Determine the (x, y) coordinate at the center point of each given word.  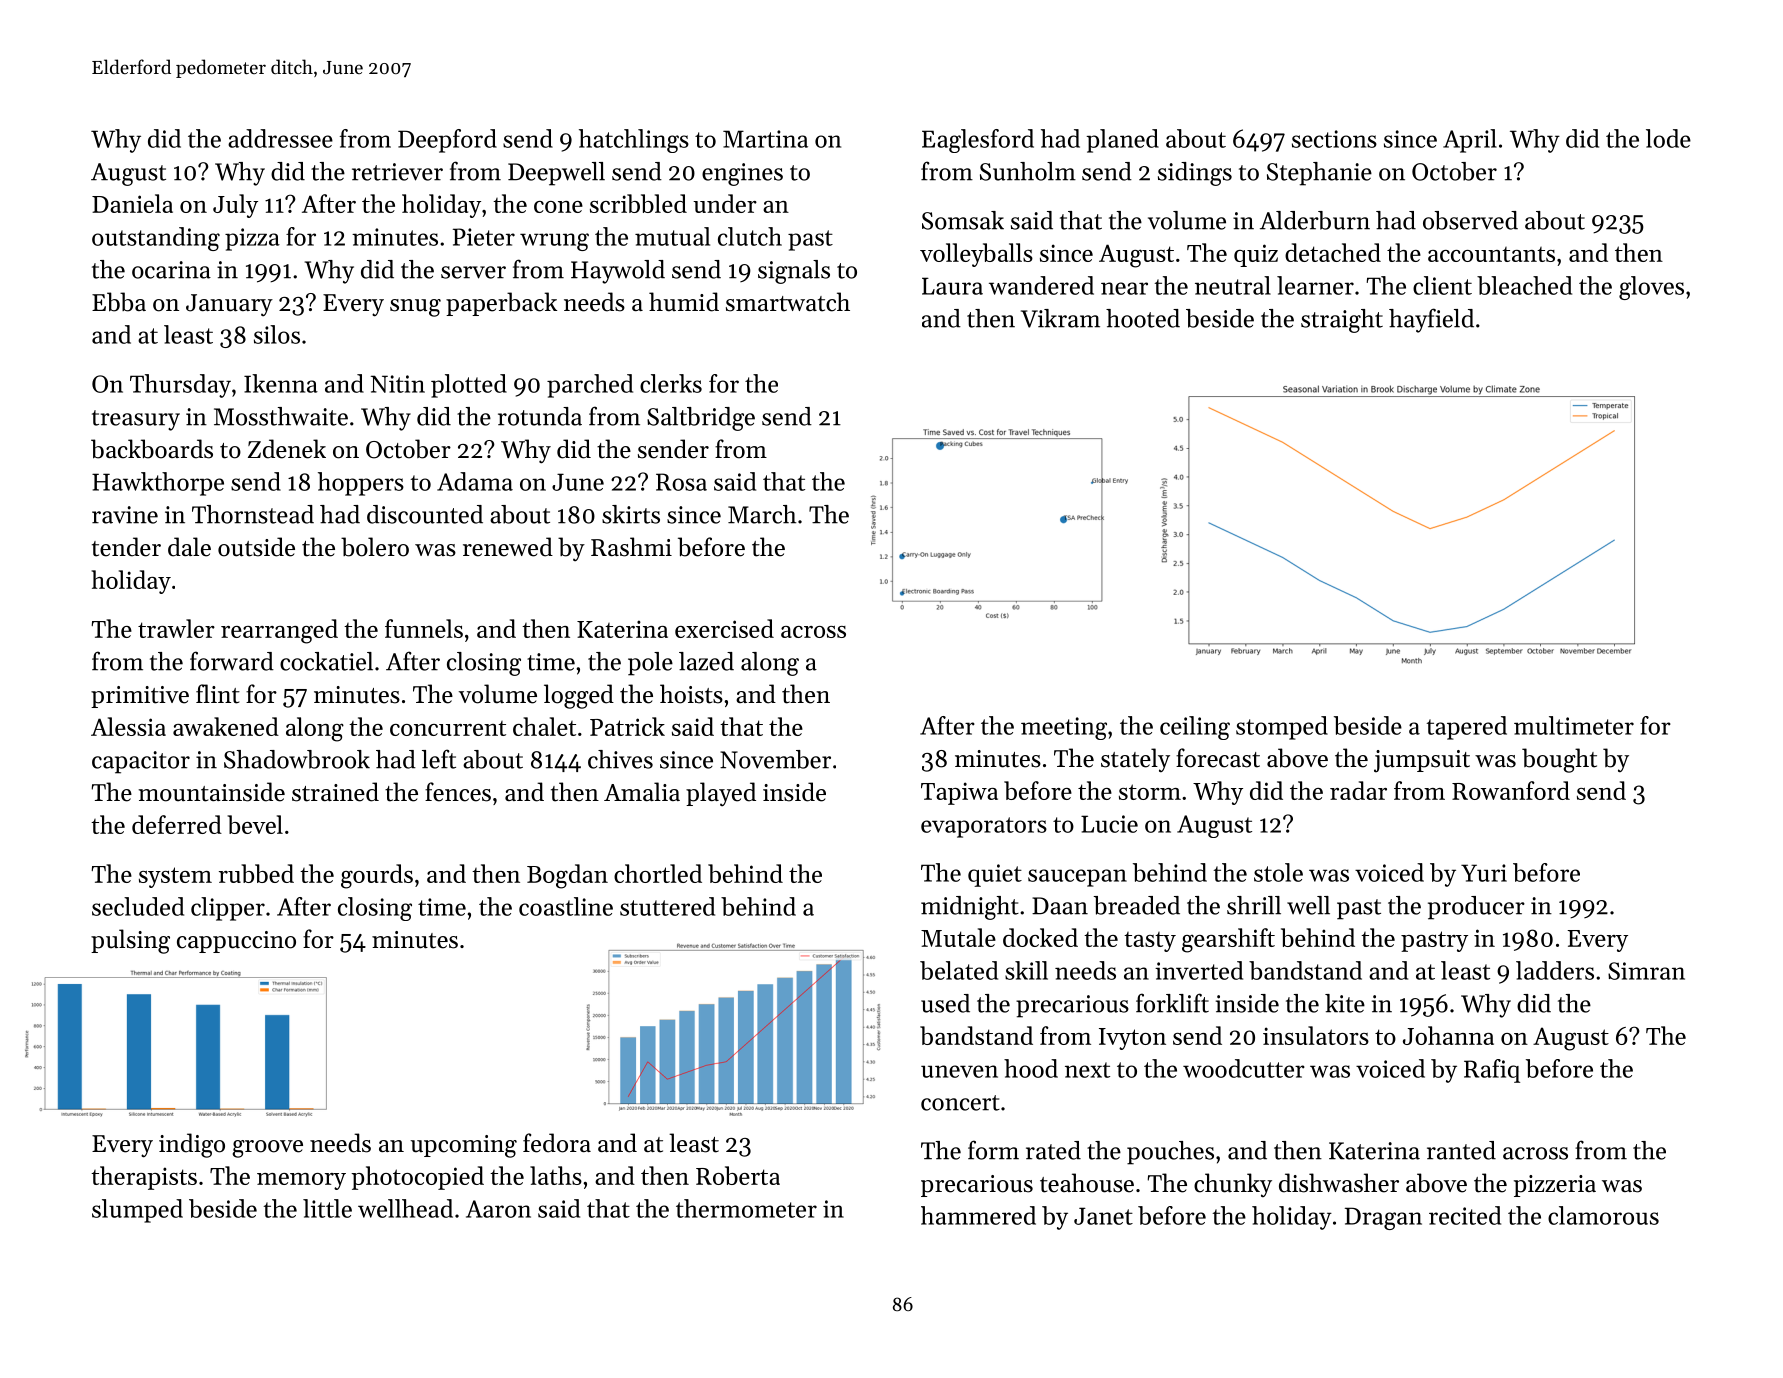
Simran (1646, 971)
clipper (228, 909)
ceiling (1195, 728)
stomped (1282, 728)
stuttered (667, 906)
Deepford (447, 141)
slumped (137, 1211)
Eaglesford (978, 141)
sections (1334, 139)
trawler (176, 628)
